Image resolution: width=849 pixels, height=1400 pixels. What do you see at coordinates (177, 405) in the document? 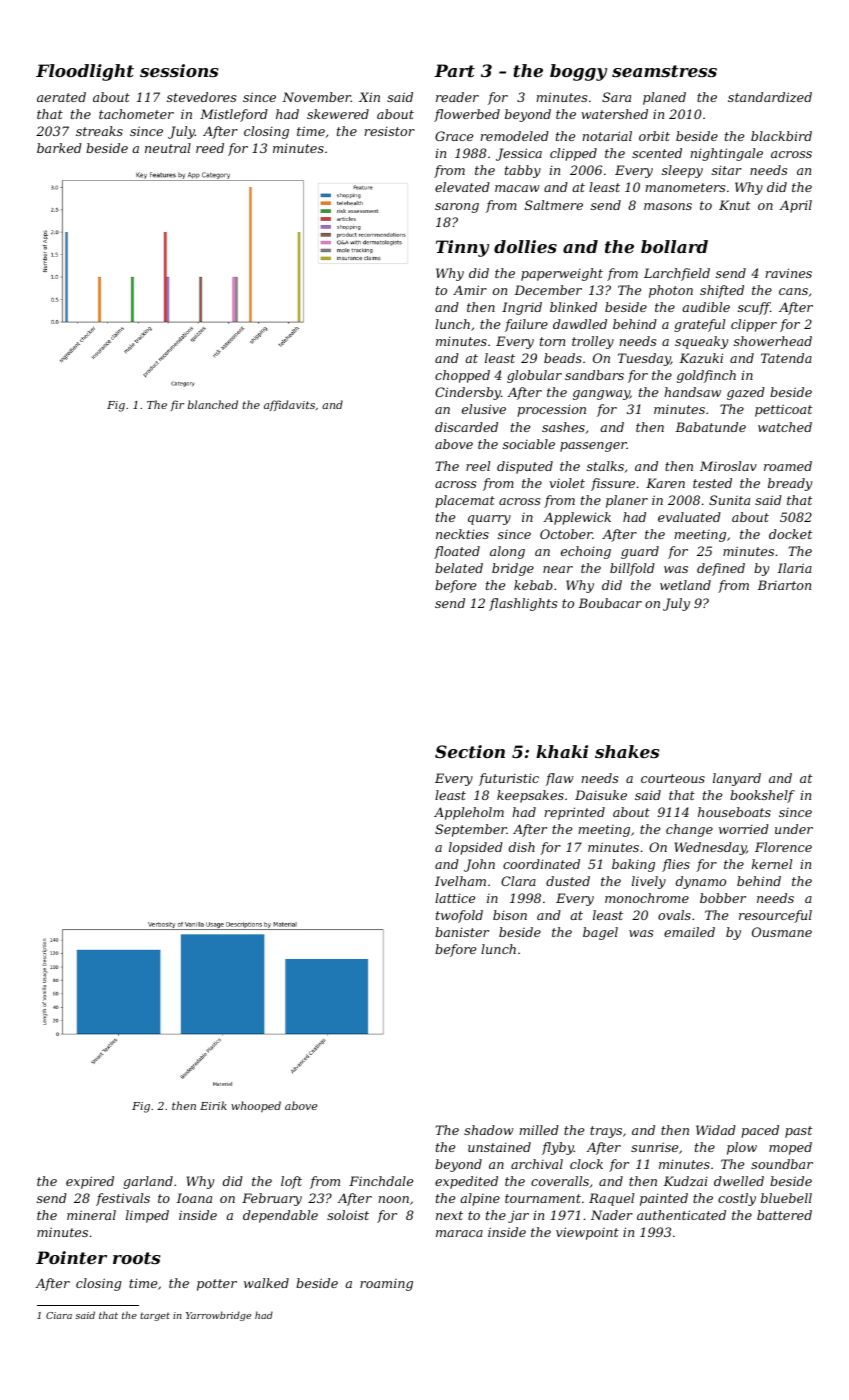
I see `fir` at bounding box center [177, 405].
